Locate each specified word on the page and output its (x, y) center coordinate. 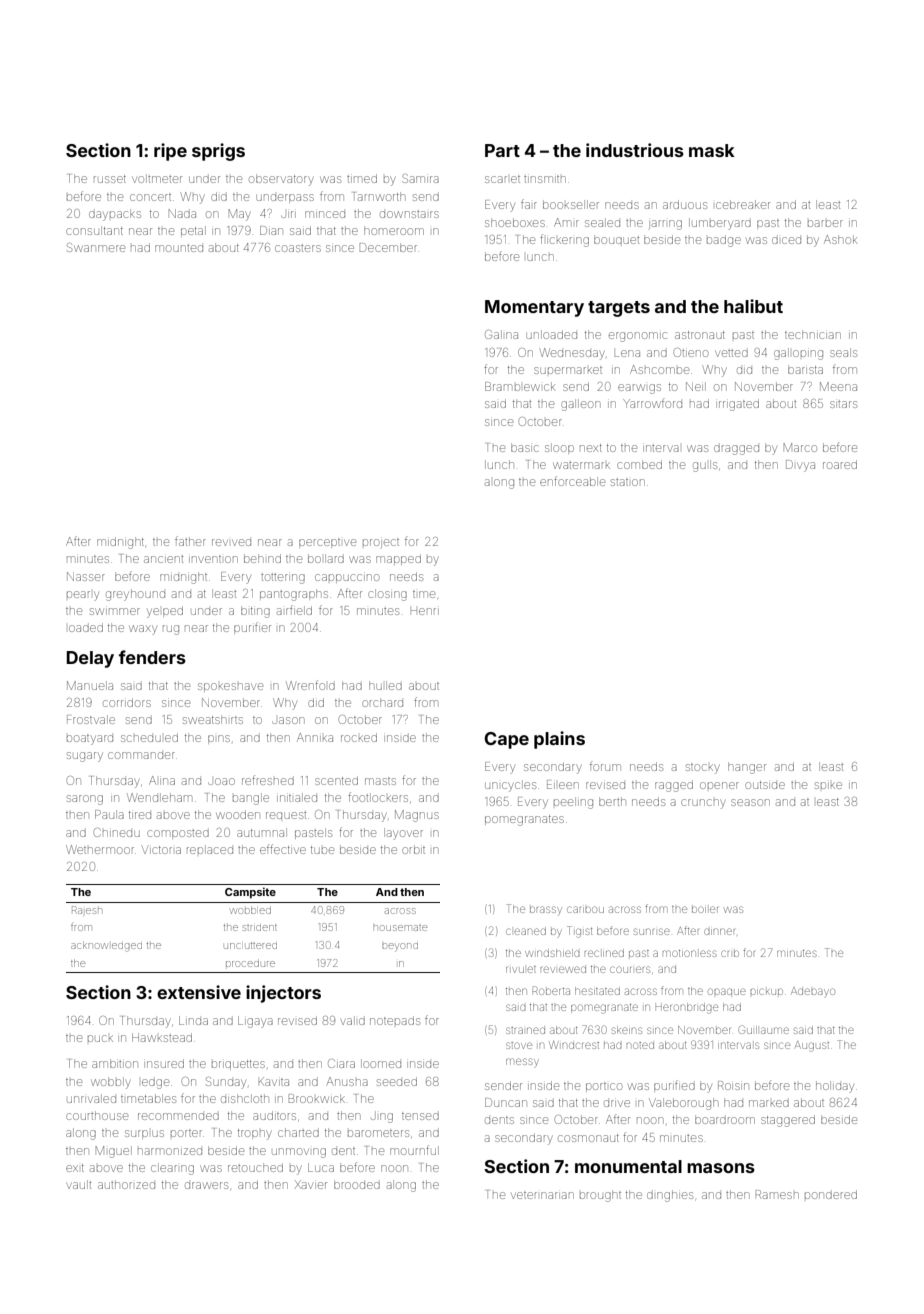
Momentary (534, 308)
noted (640, 1045)
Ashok (840, 239)
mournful (414, 1150)
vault (79, 1184)
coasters (298, 248)
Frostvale (91, 719)
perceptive (327, 543)
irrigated (737, 405)
